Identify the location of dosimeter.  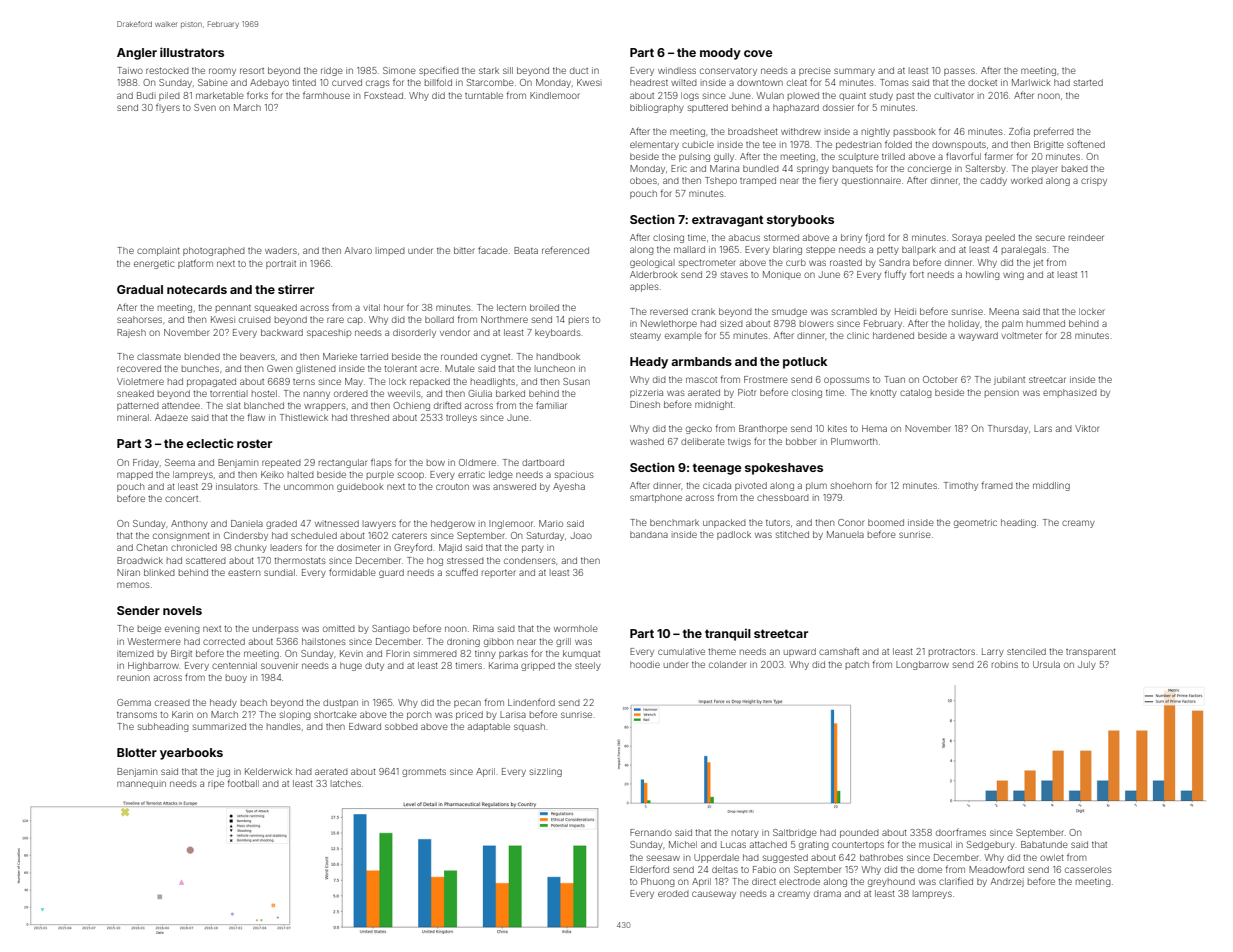
(358, 547).
